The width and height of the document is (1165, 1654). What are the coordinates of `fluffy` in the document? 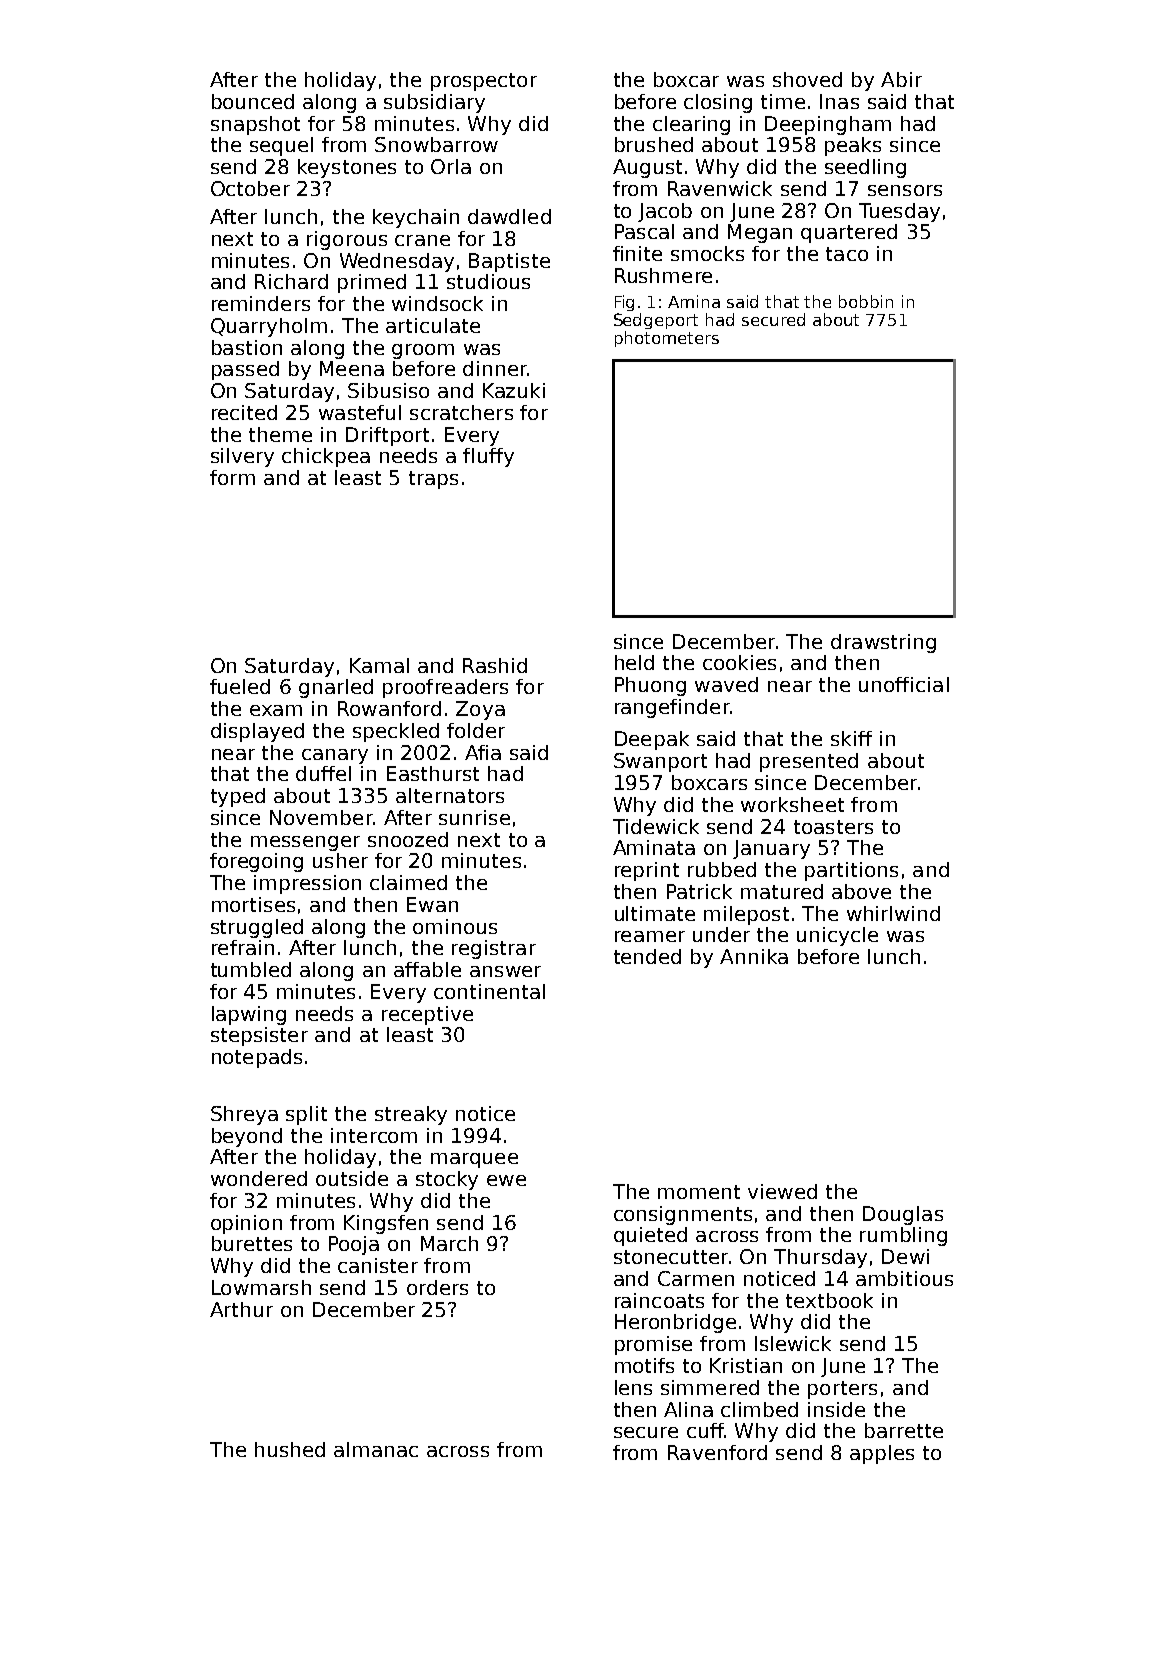 It's located at (488, 457).
